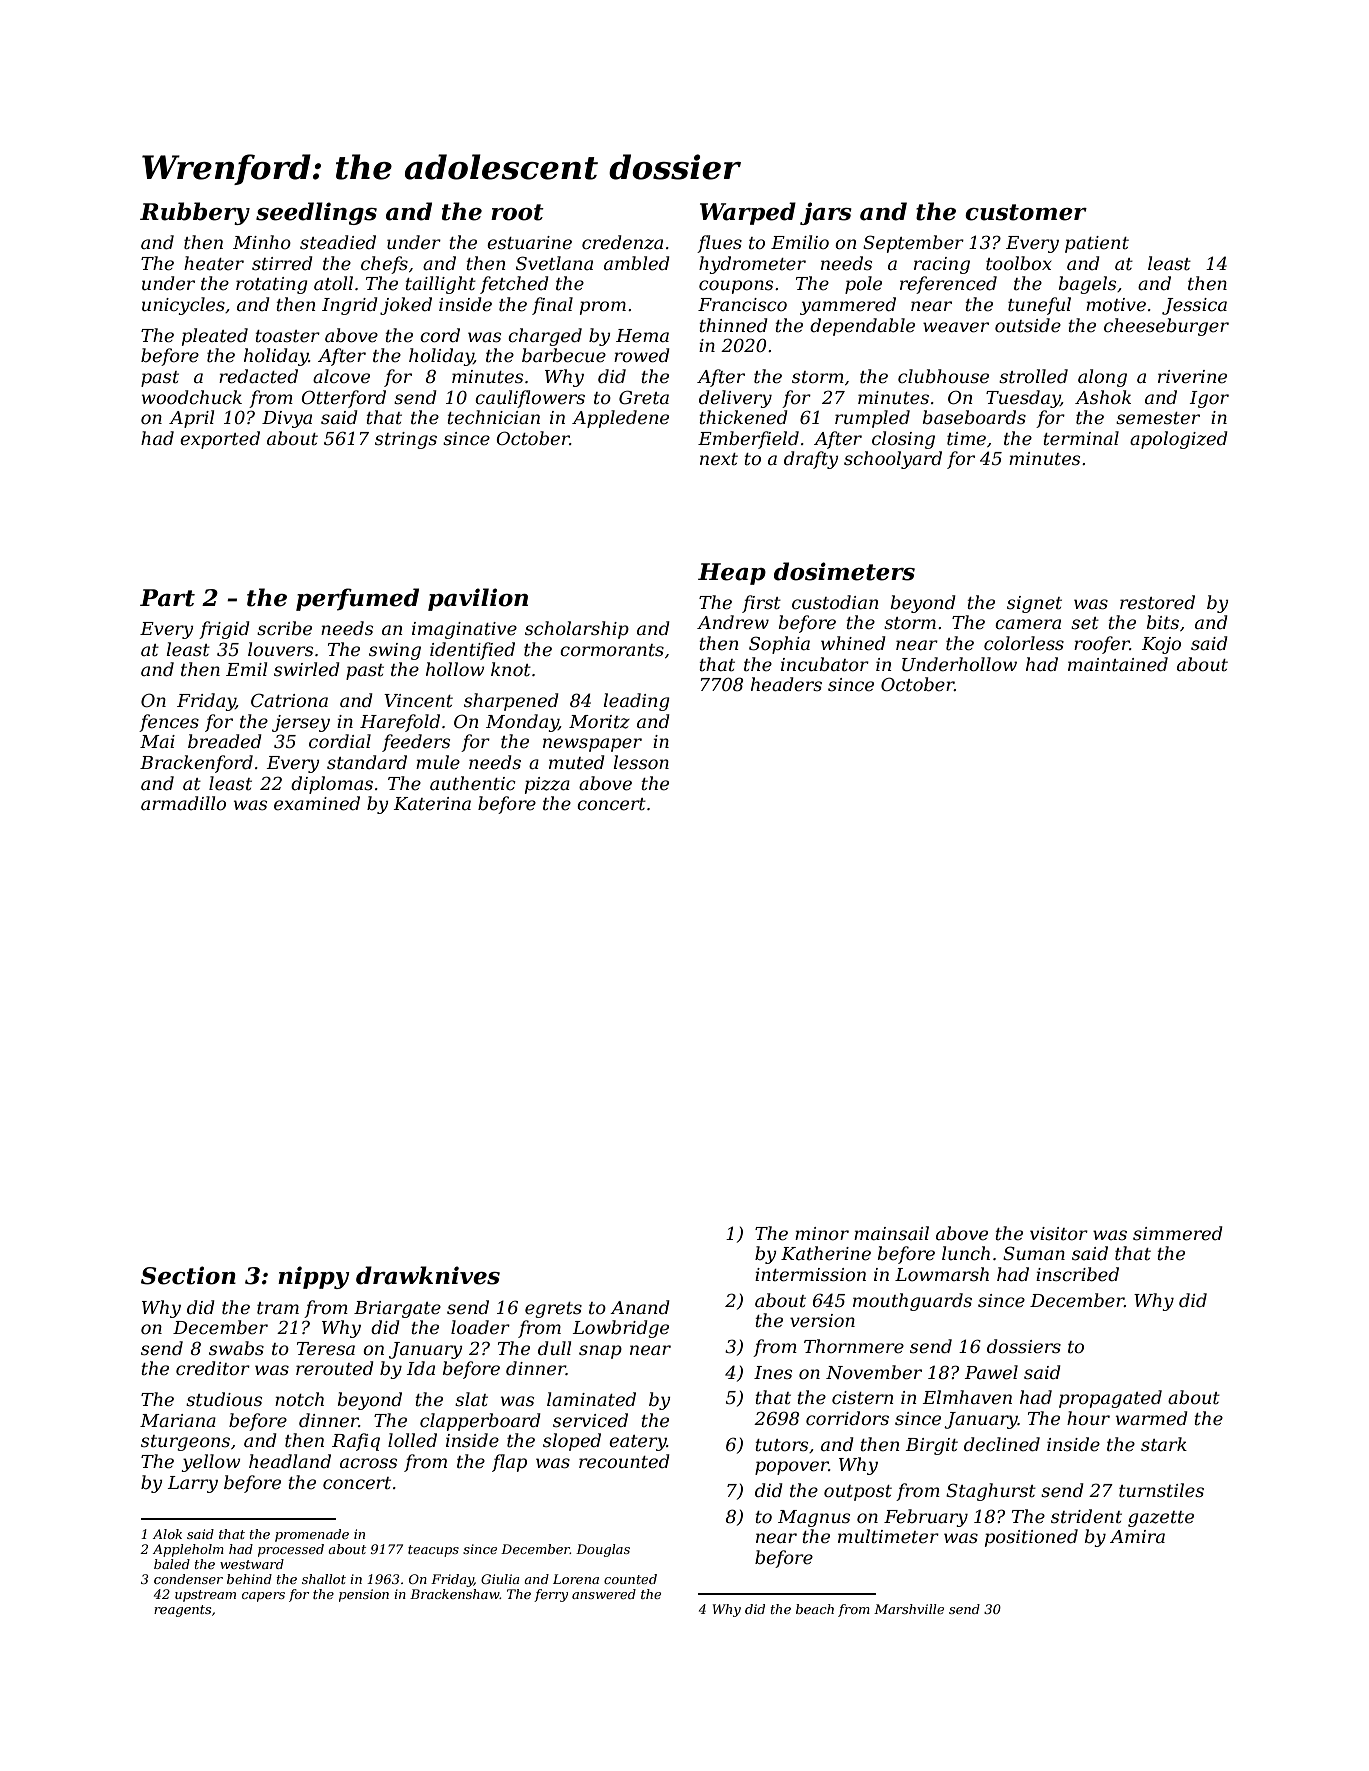 The width and height of the screenshot is (1369, 1771). Describe the element at coordinates (1118, 664) in the screenshot. I see `maintained` at that location.
